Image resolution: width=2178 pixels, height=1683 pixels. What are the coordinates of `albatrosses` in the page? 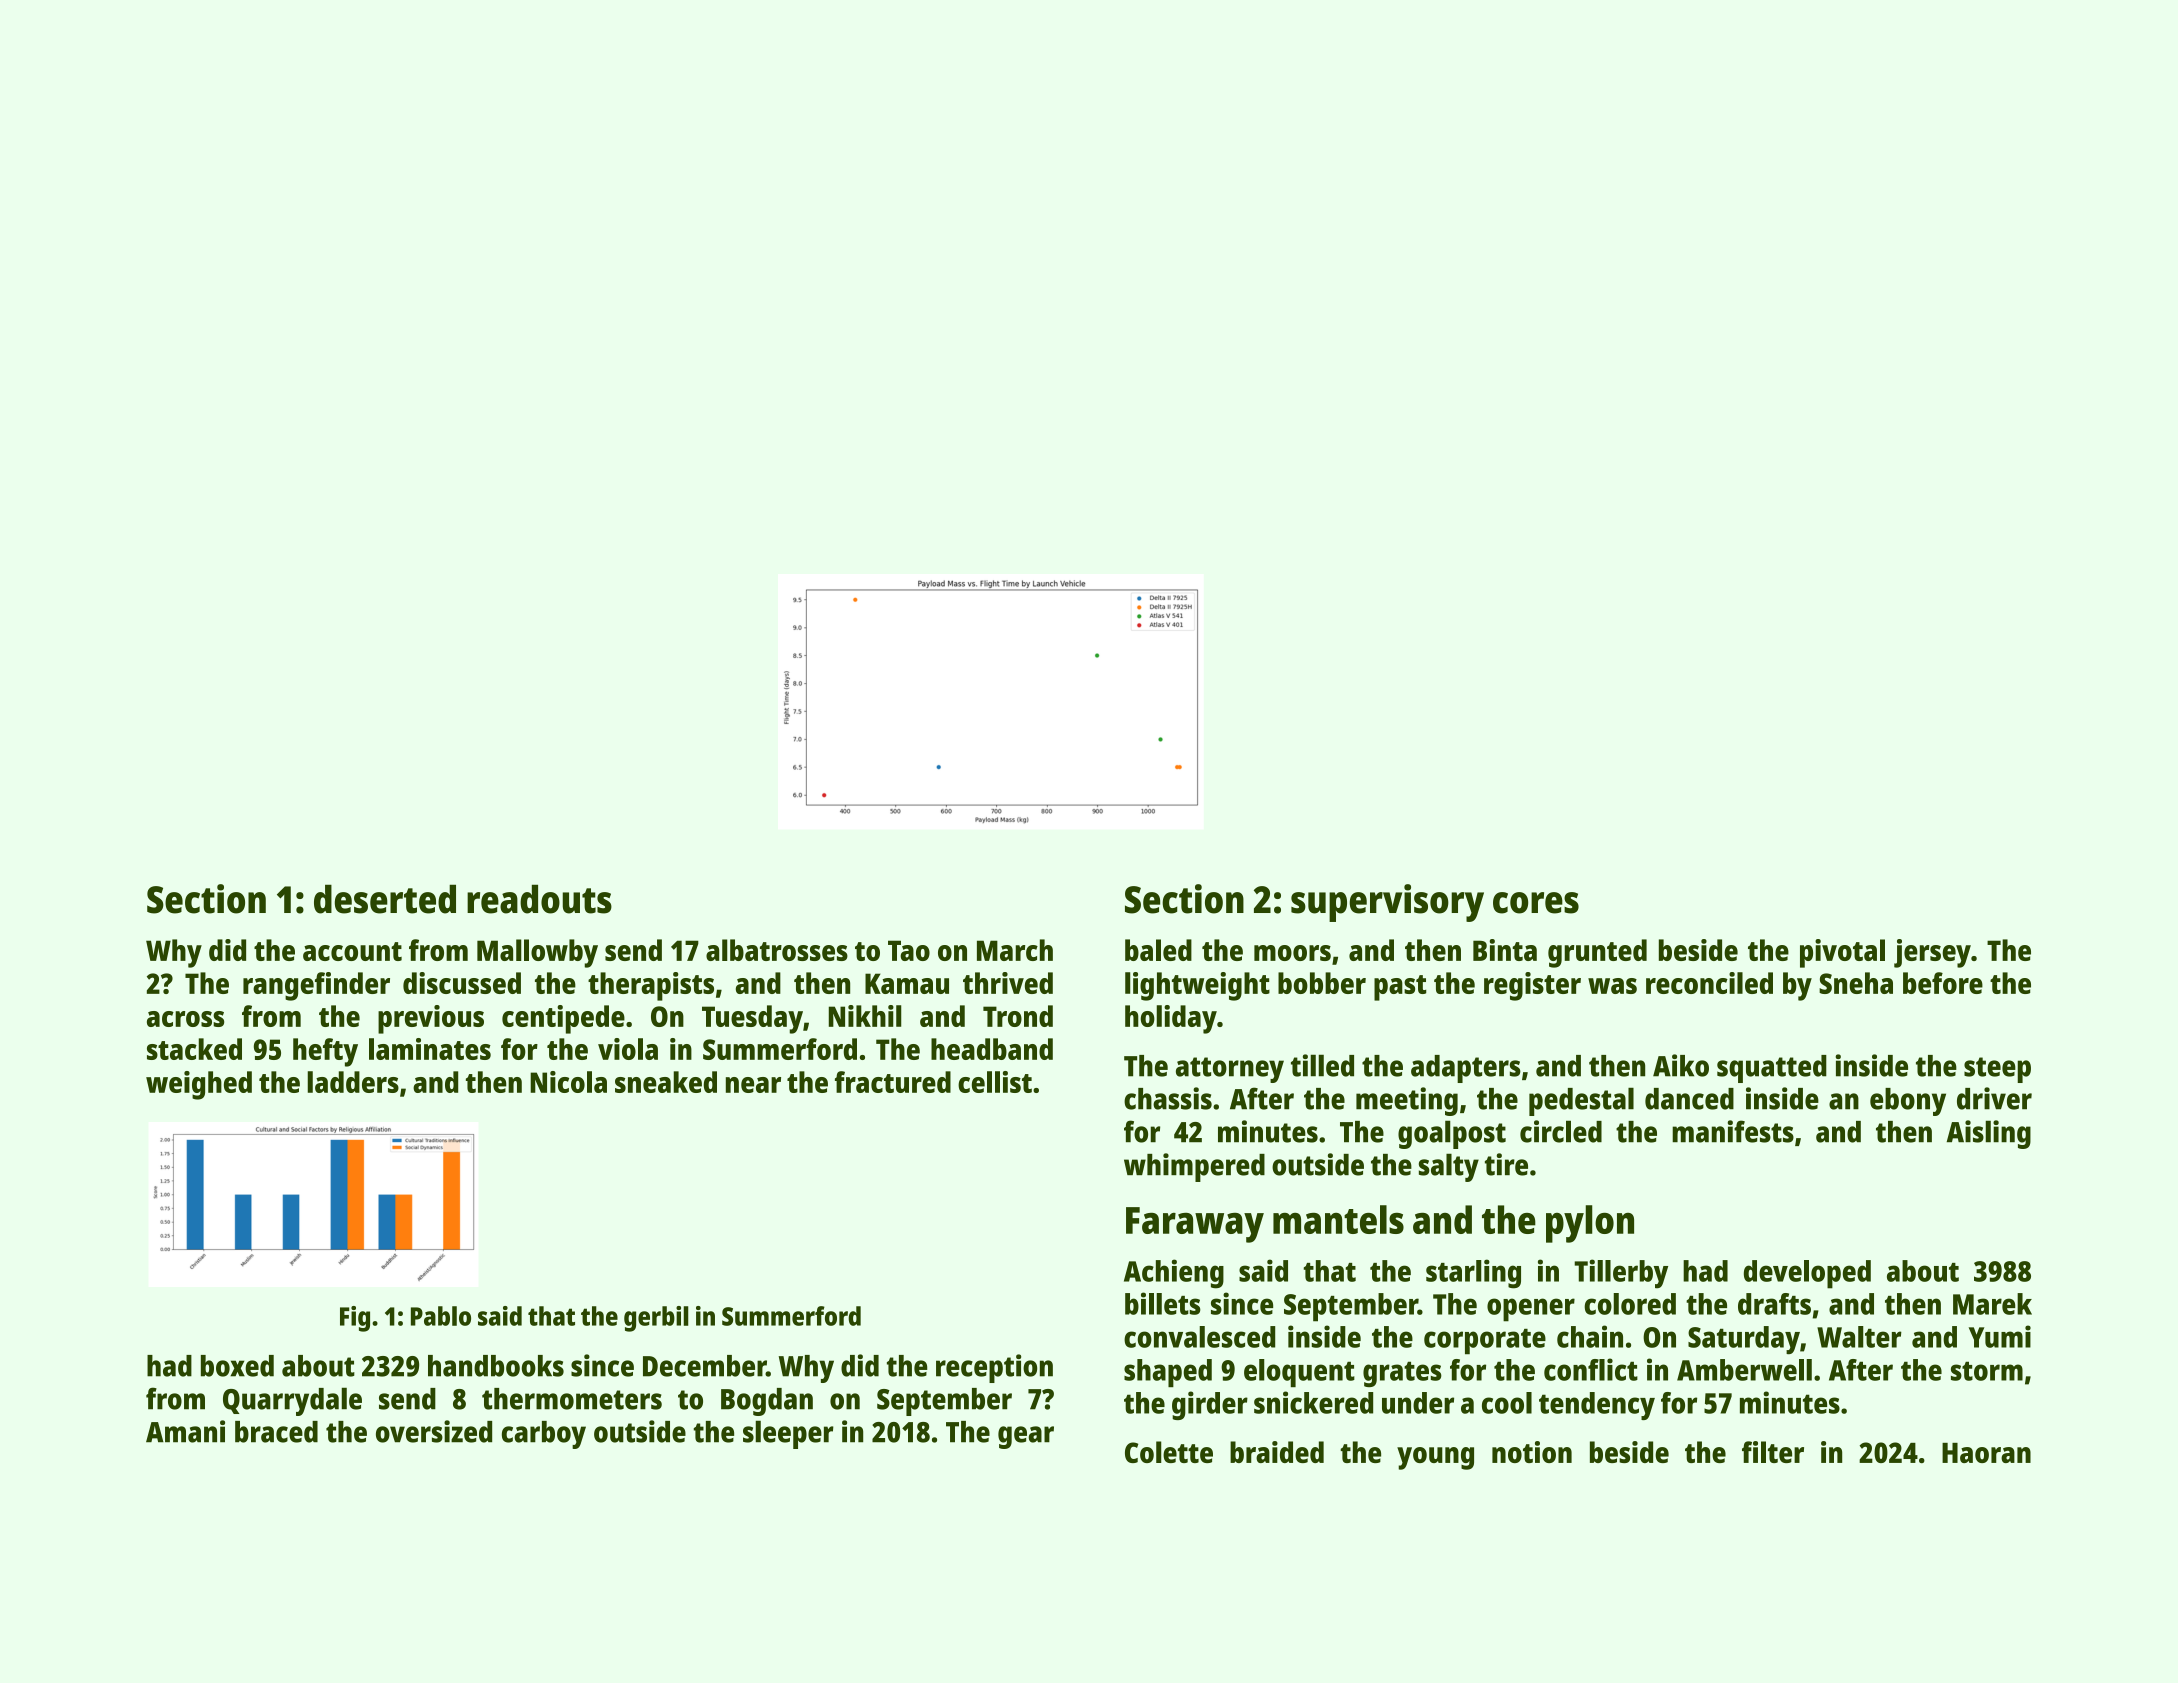 It's located at (777, 950).
